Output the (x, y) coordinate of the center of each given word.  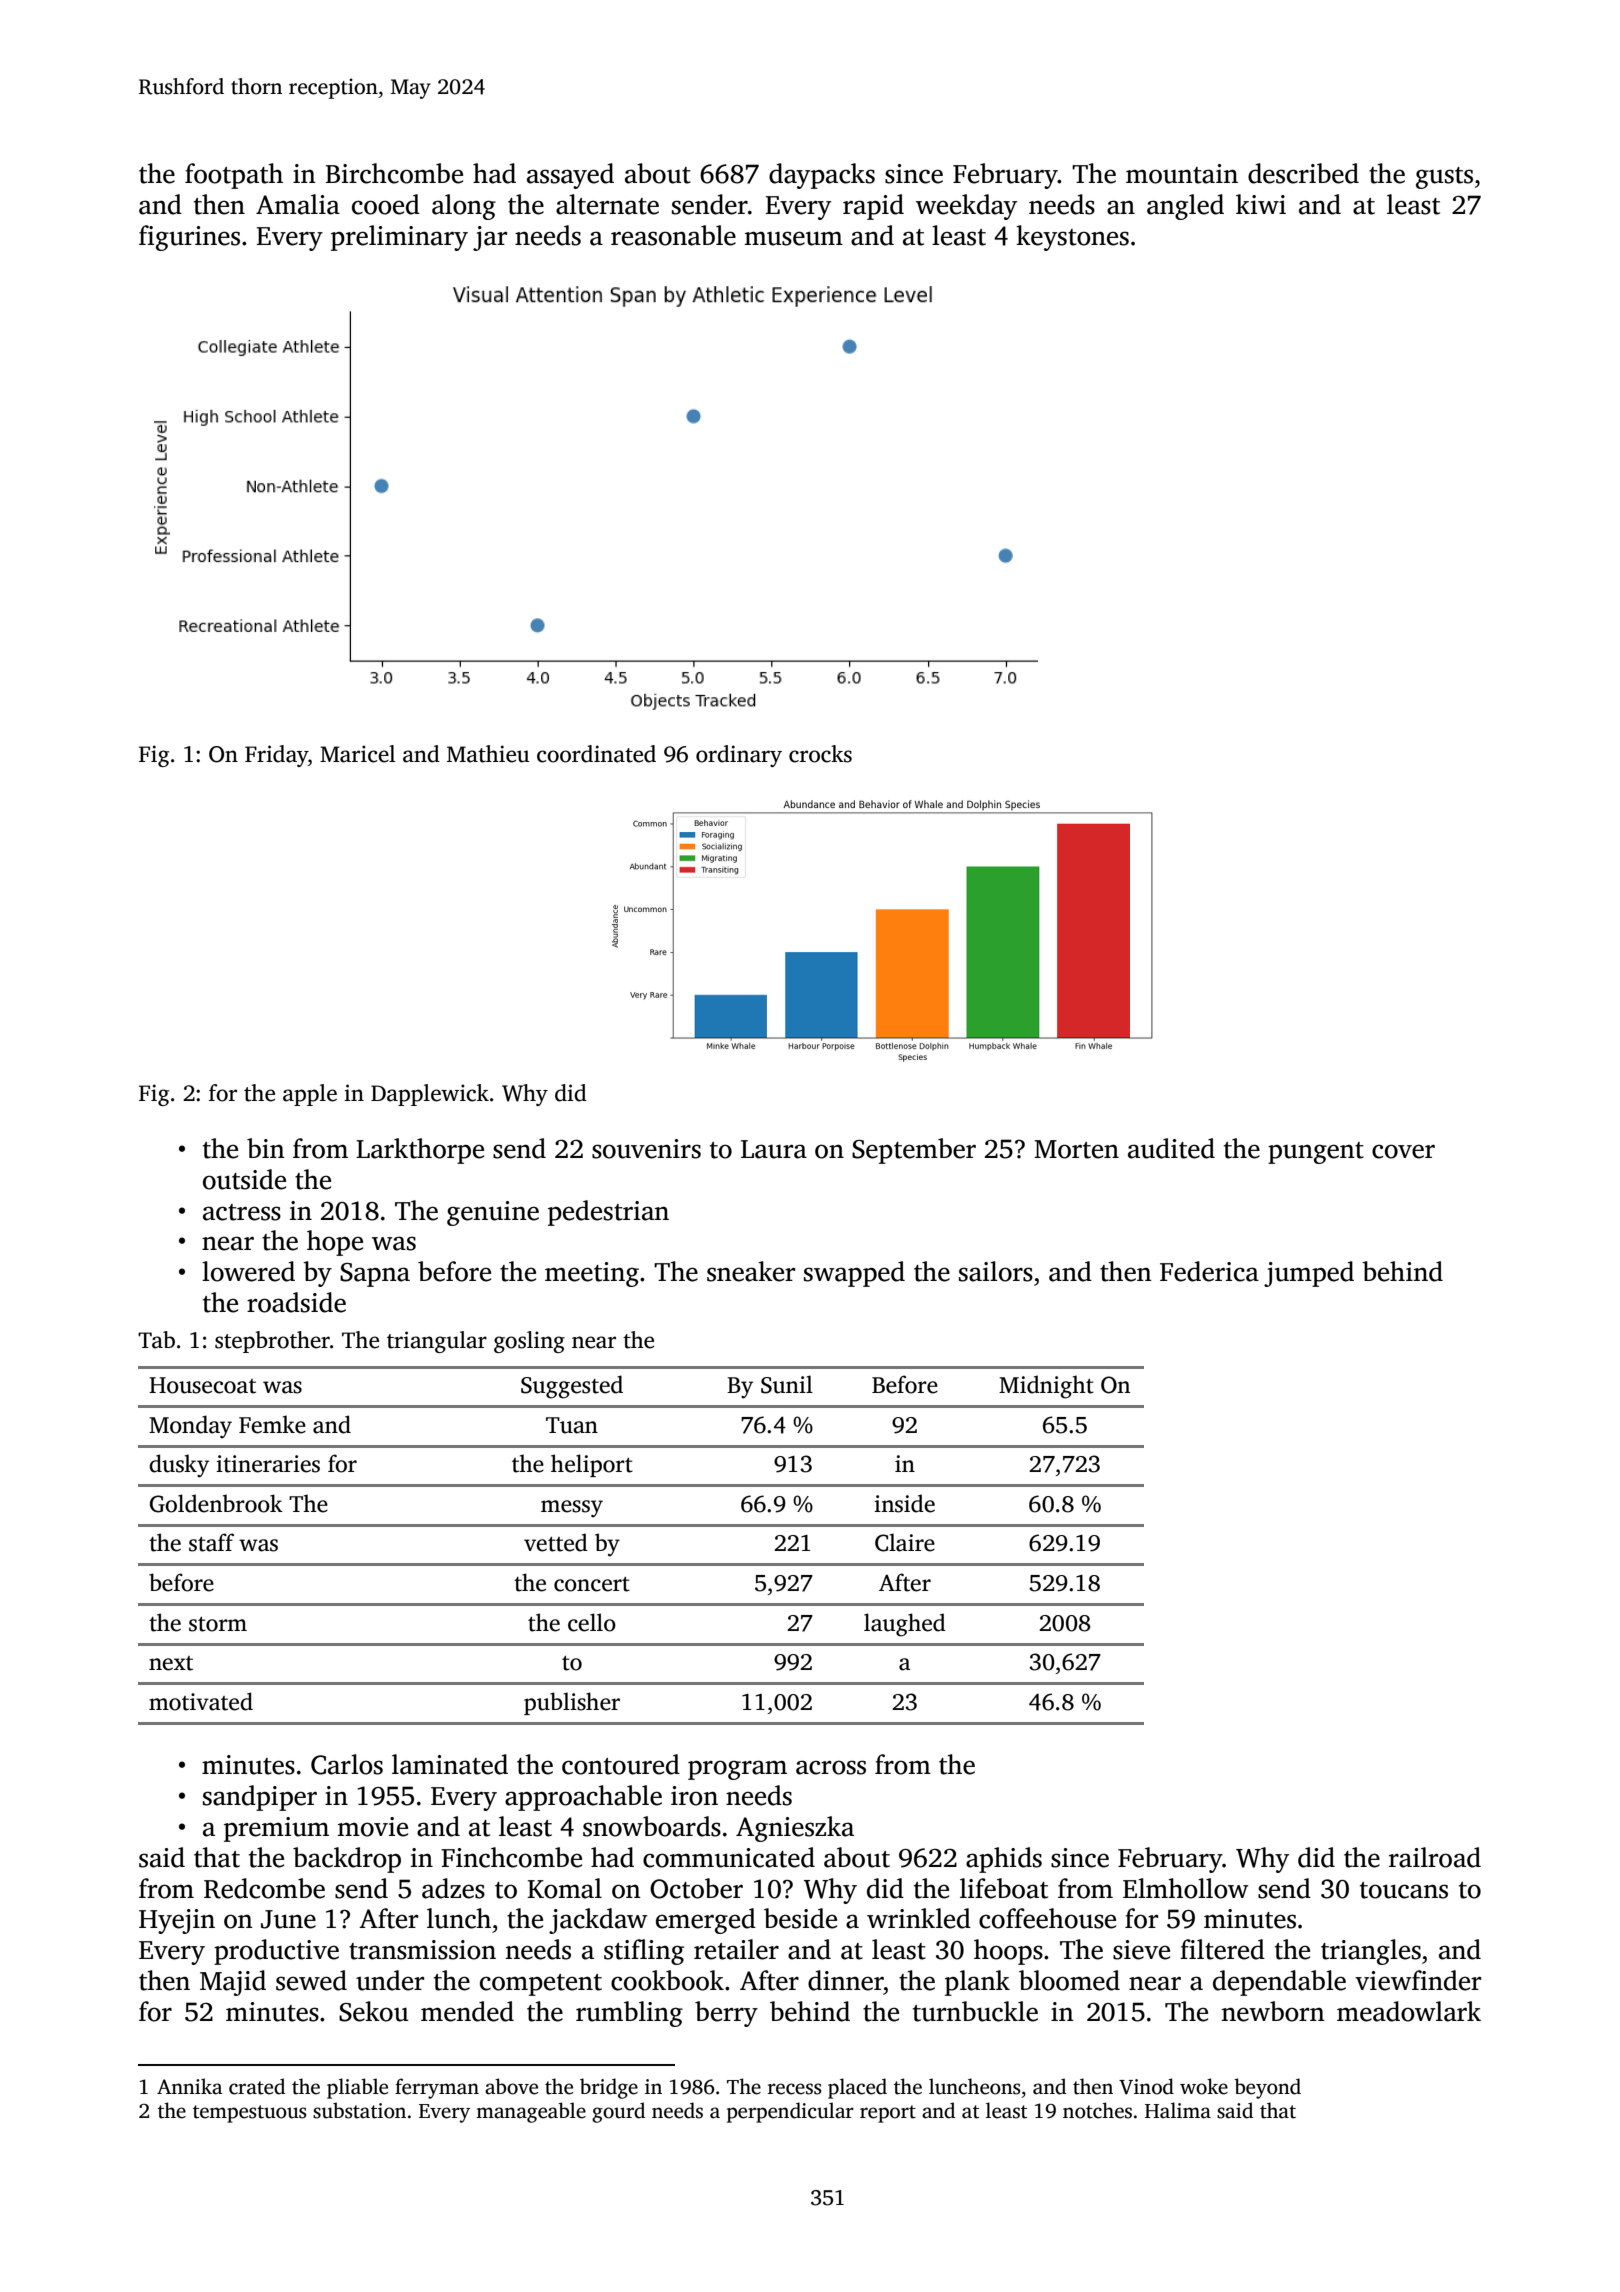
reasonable (673, 235)
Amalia (298, 204)
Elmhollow (1185, 1888)
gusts (1444, 178)
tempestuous (249, 2114)
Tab (156, 1340)
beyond (1267, 2088)
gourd (618, 2112)
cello (592, 1622)
